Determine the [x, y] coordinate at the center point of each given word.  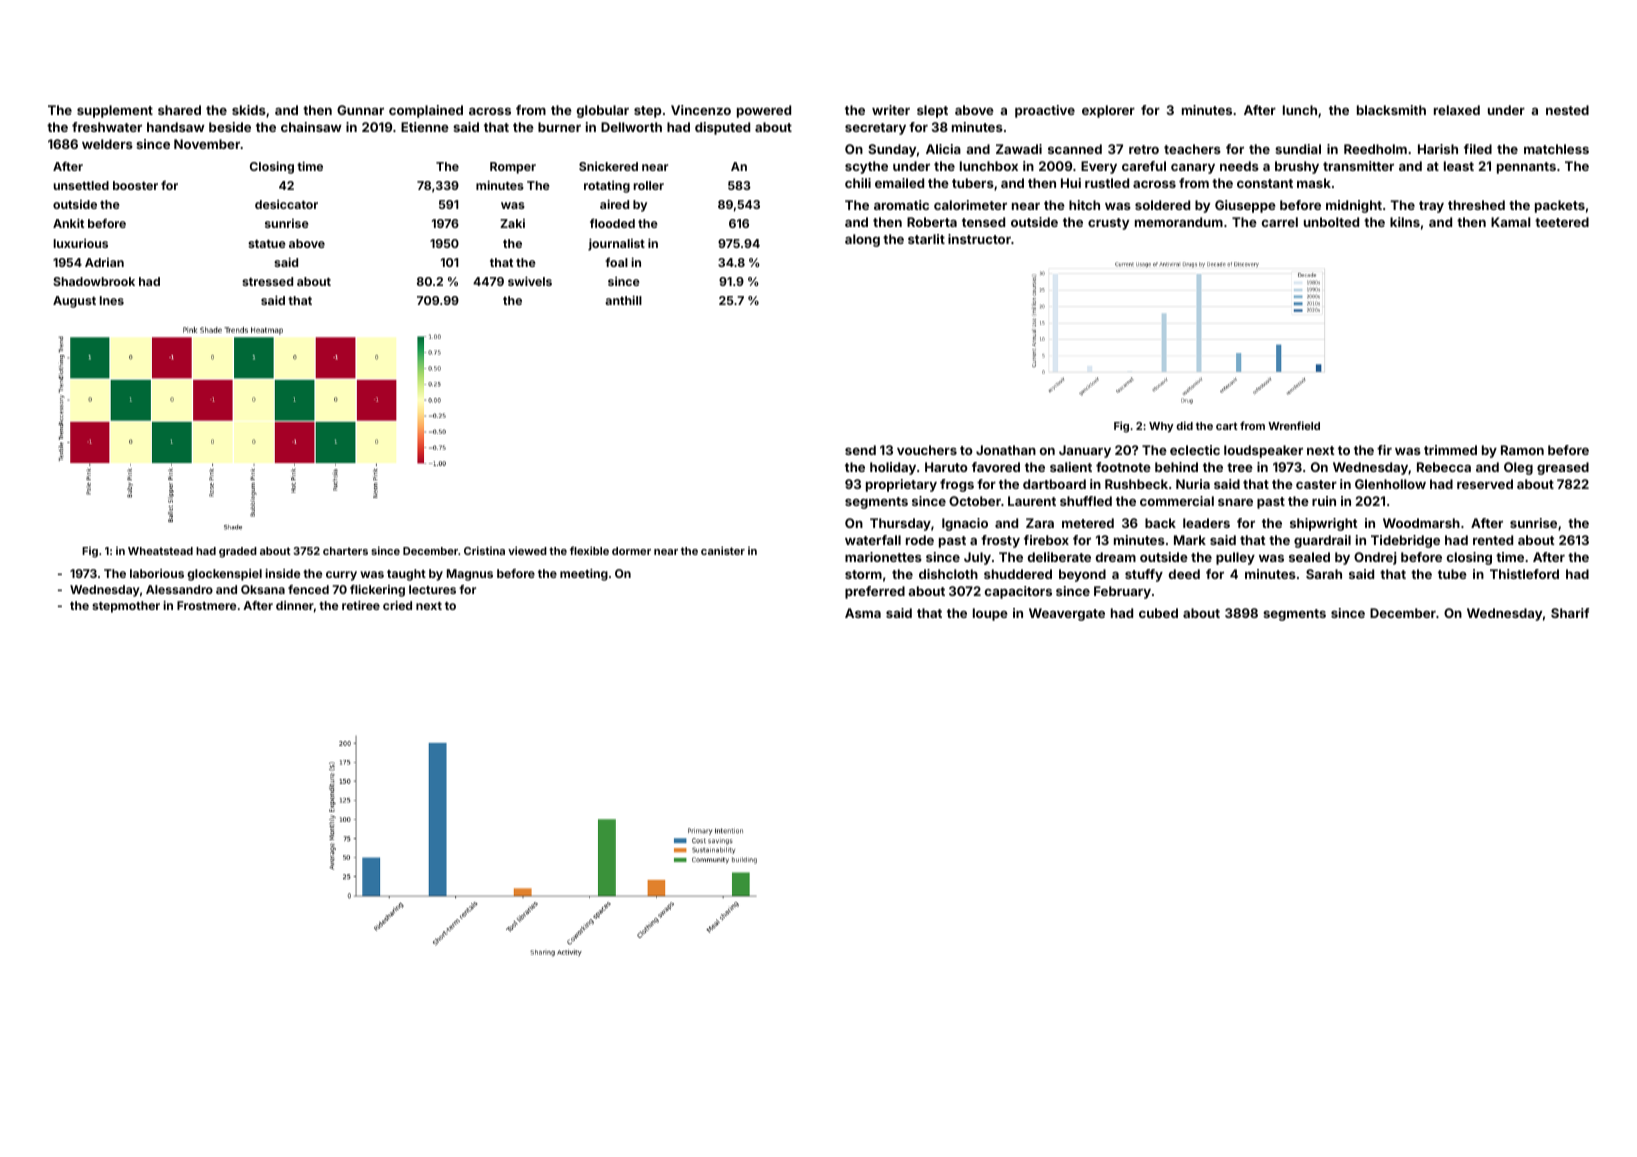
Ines [112, 300]
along [862, 240]
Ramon [1522, 450]
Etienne [425, 127]
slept [932, 111]
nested [1567, 110]
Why [1161, 427]
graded [238, 552]
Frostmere [206, 605]
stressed [267, 281]
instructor [979, 239]
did [1184, 425]
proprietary [901, 485]
